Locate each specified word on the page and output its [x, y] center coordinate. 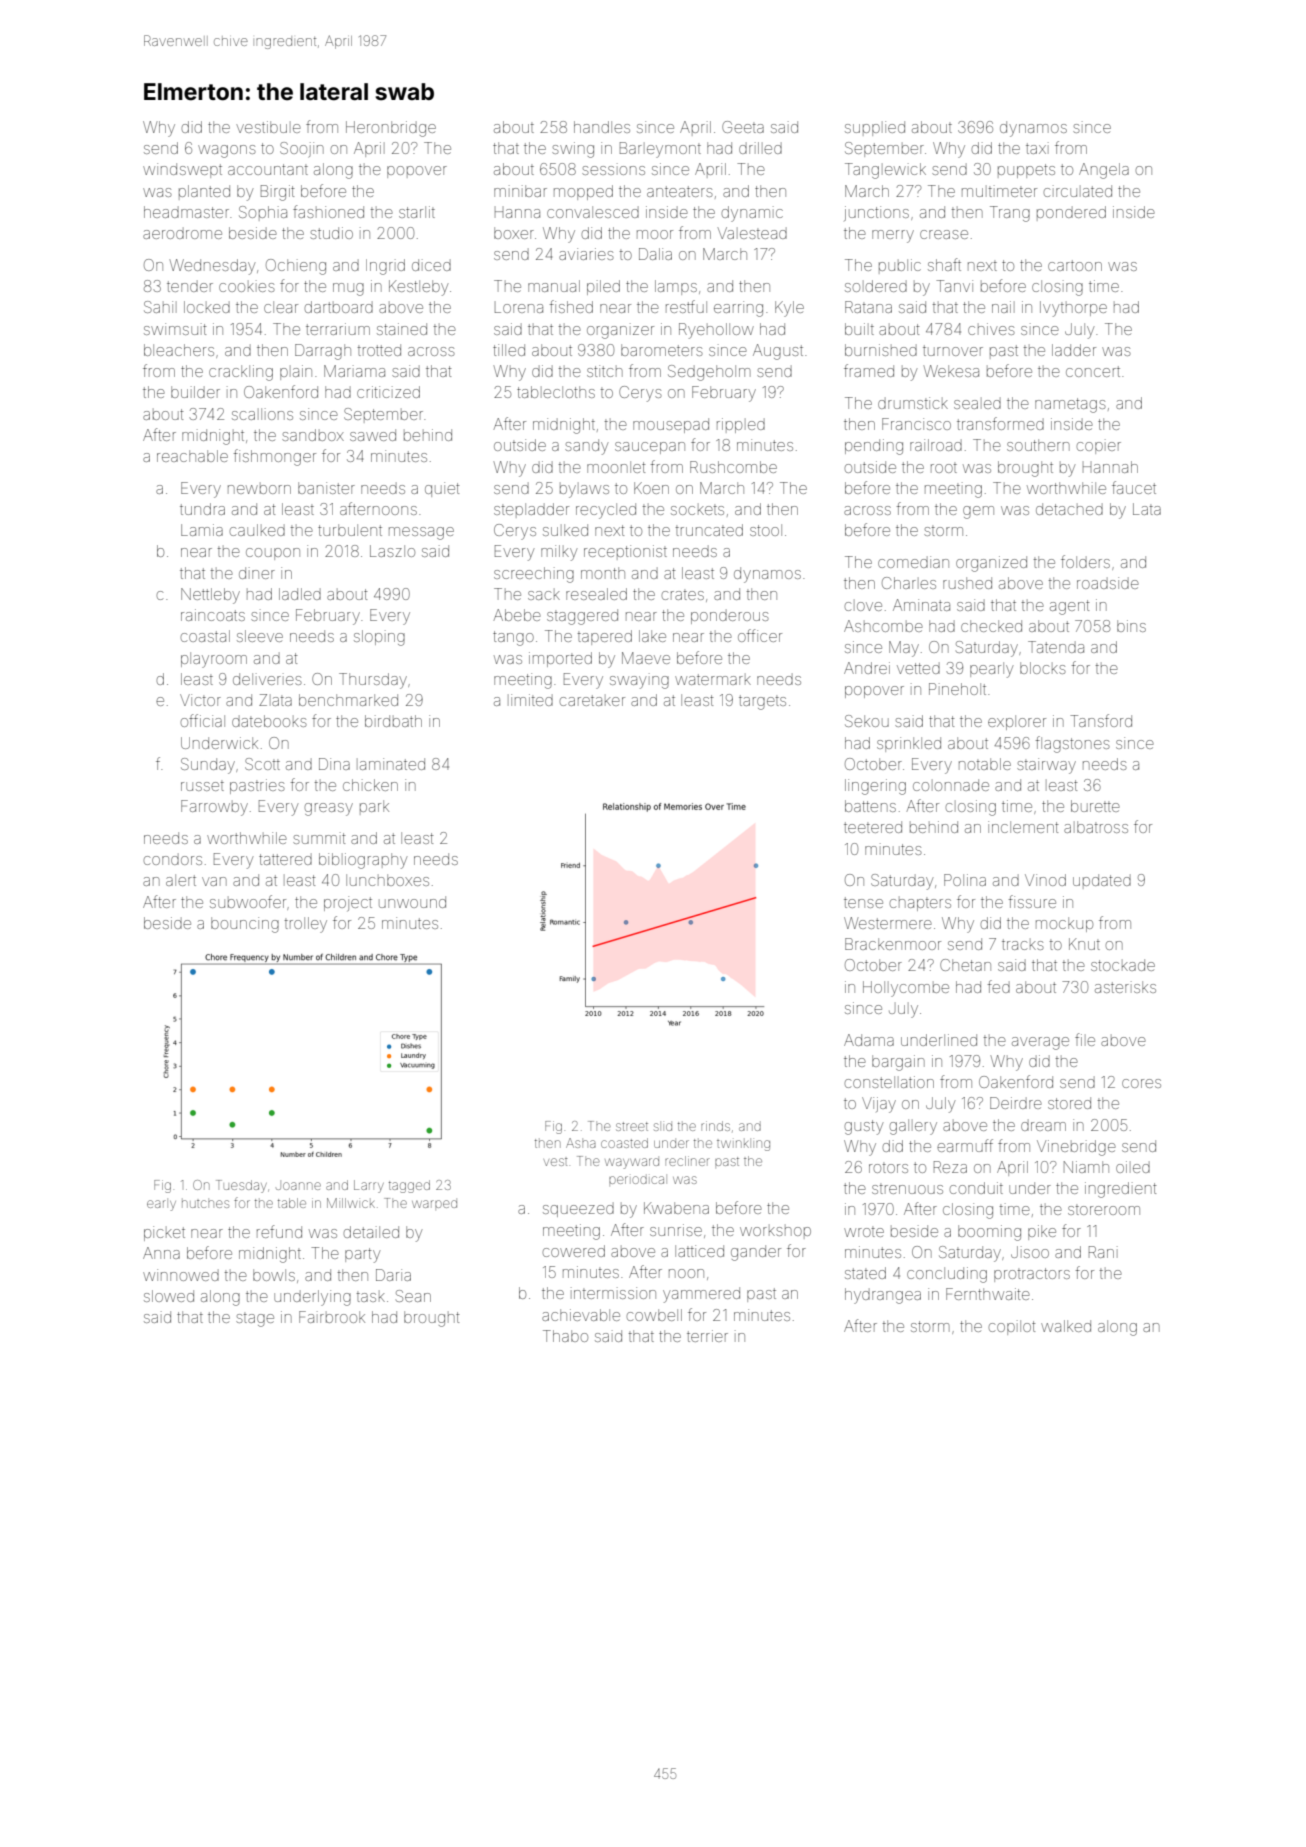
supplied [875, 128]
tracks [1023, 944]
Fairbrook [332, 1317]
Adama [869, 1040]
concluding [947, 1275]
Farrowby [214, 808]
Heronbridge [391, 129]
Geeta [743, 127]
